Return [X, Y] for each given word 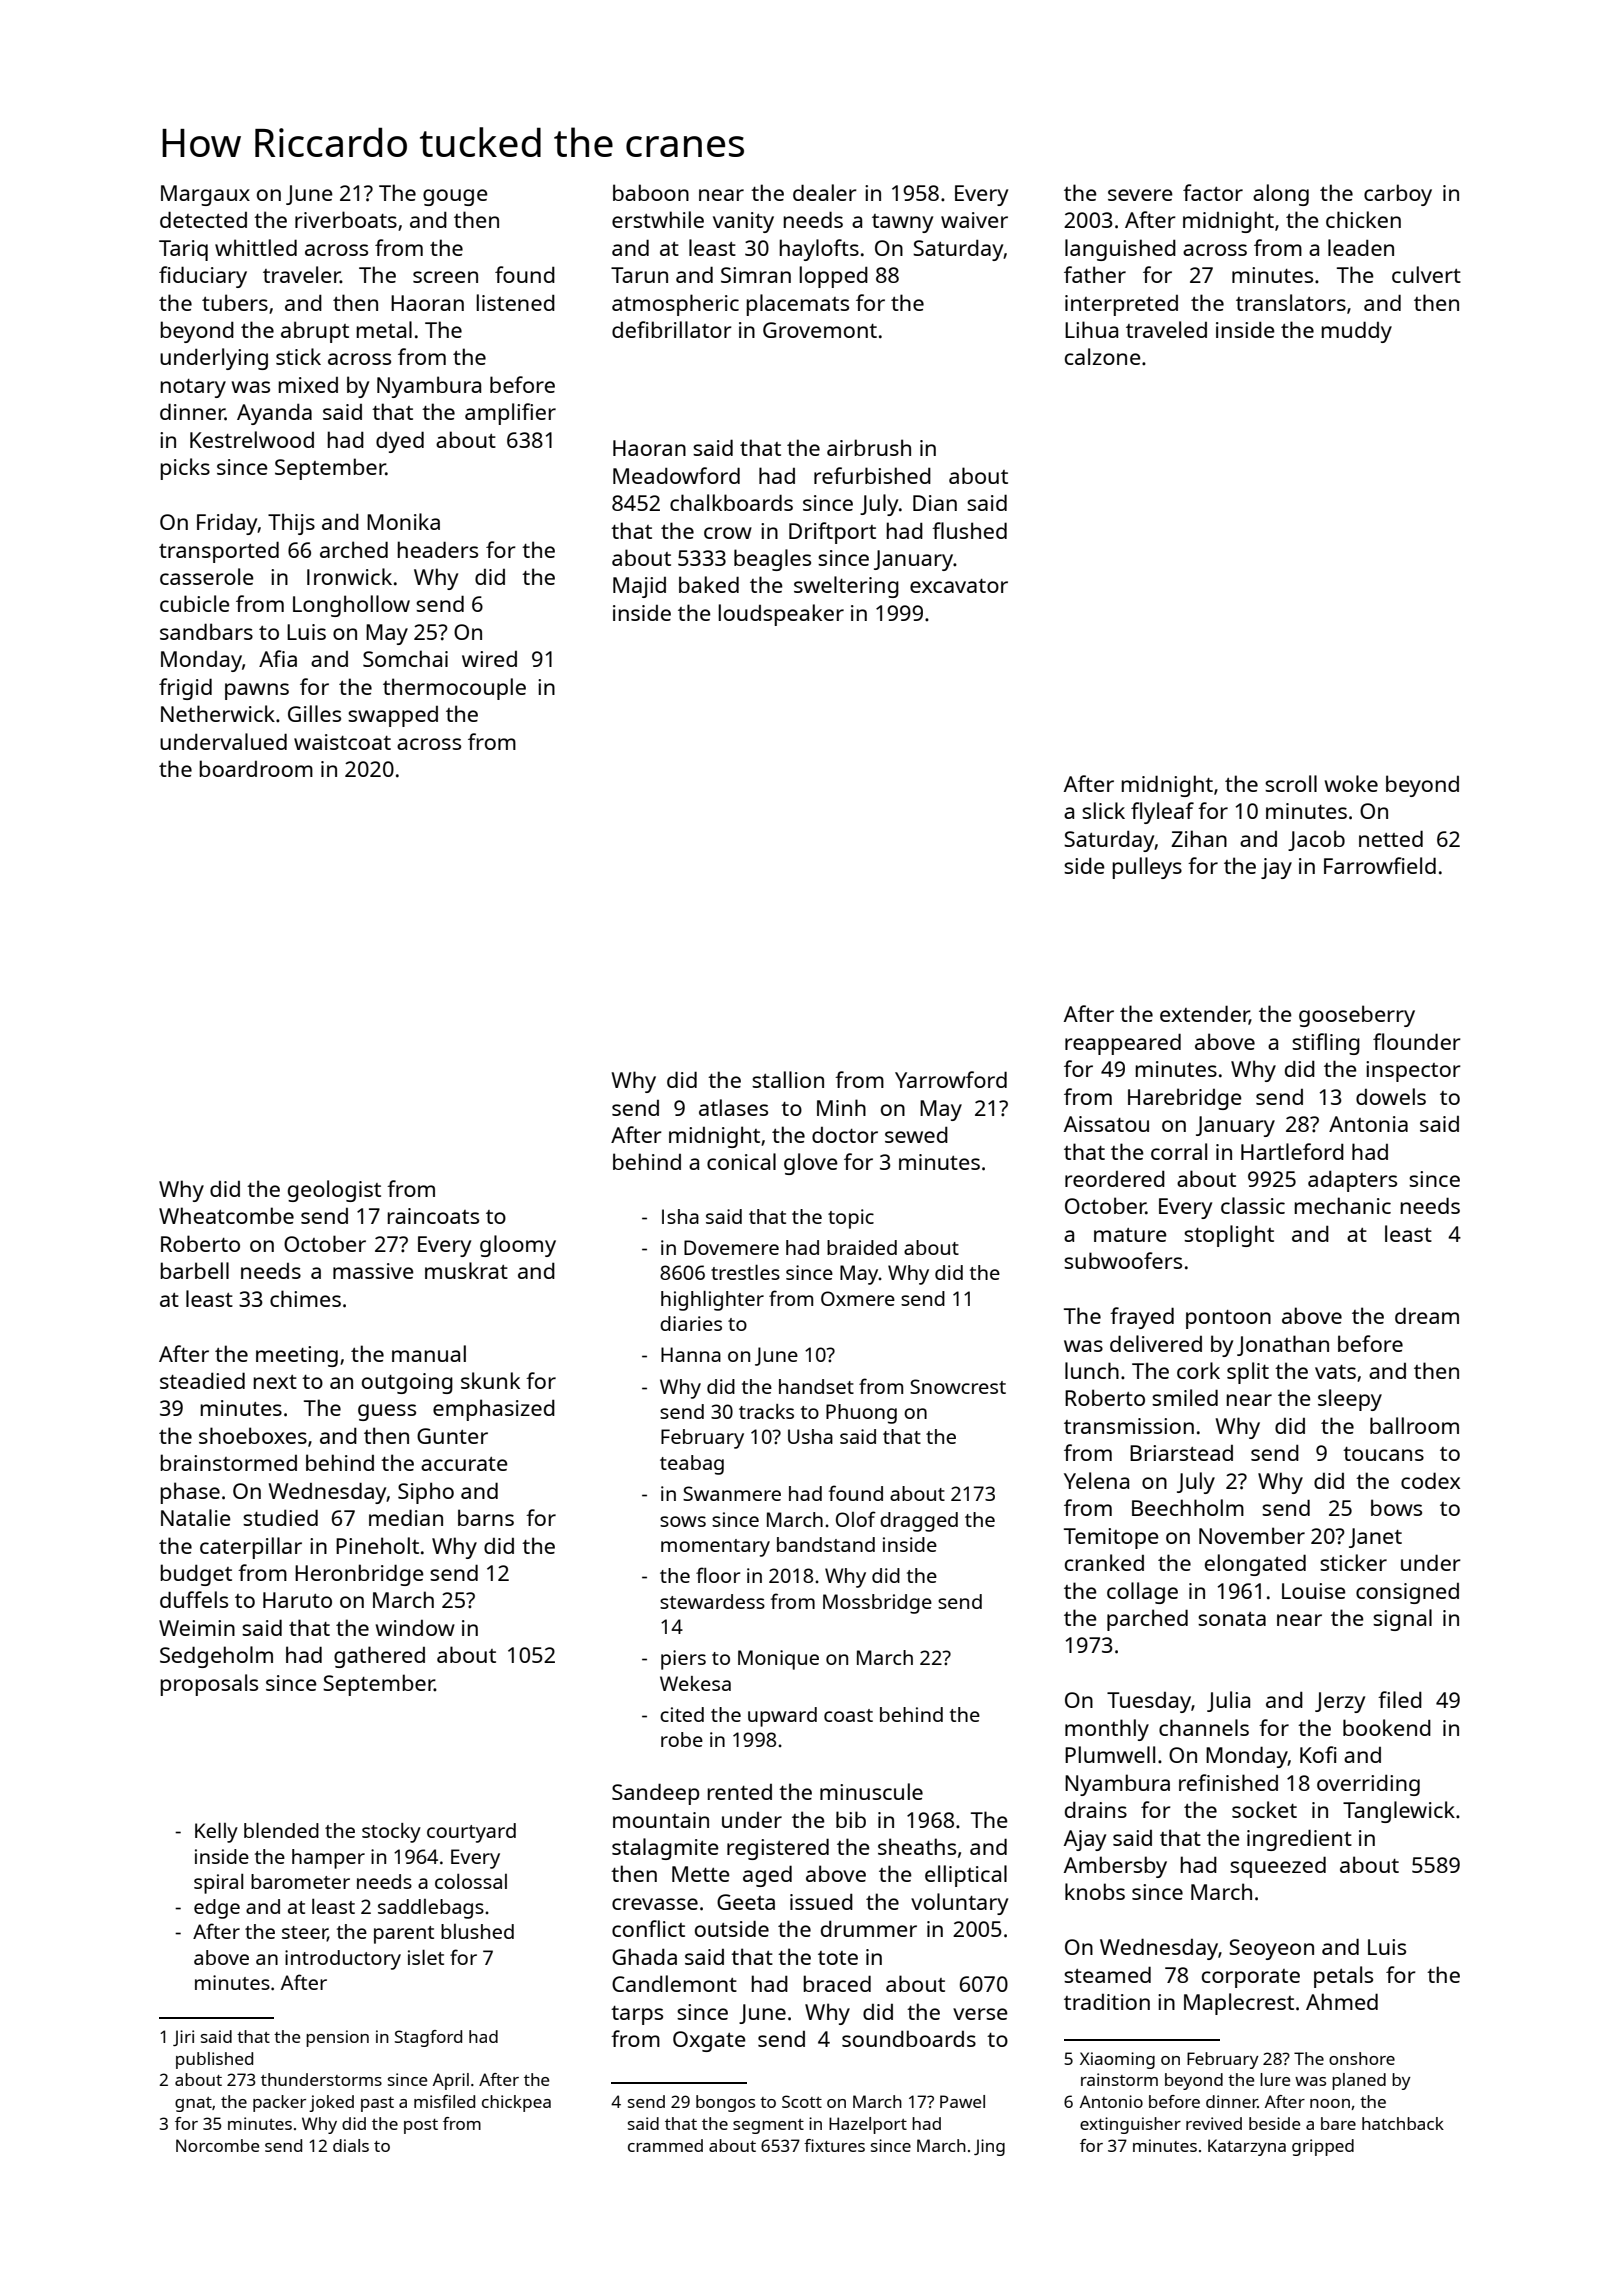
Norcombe [217, 2145]
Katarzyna [1247, 2147]
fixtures [834, 2145]
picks [185, 469]
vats [1335, 1372]
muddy [1356, 332]
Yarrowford [951, 1079]
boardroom [256, 768]
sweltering [846, 587]
